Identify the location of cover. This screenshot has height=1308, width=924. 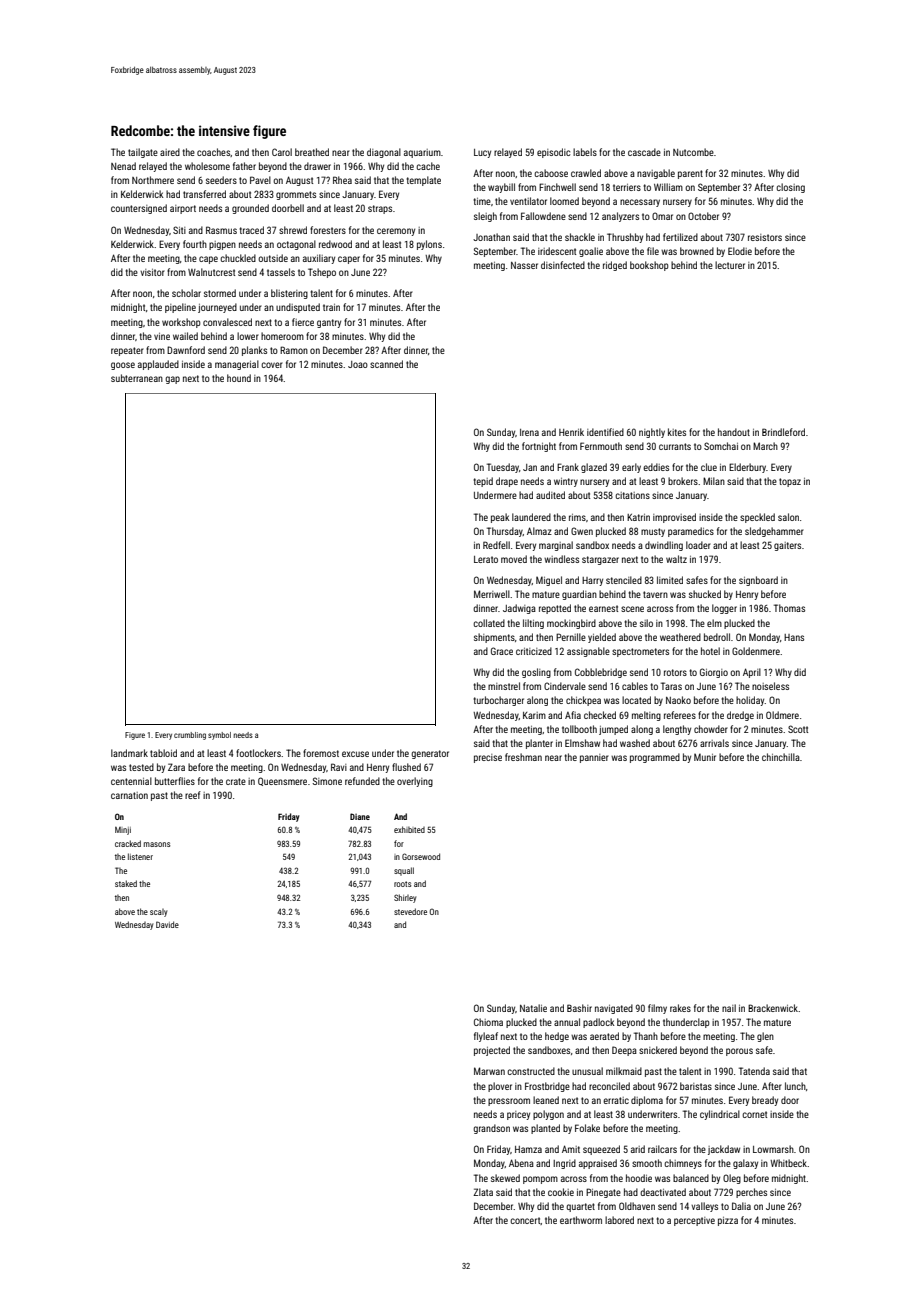
(272, 365).
